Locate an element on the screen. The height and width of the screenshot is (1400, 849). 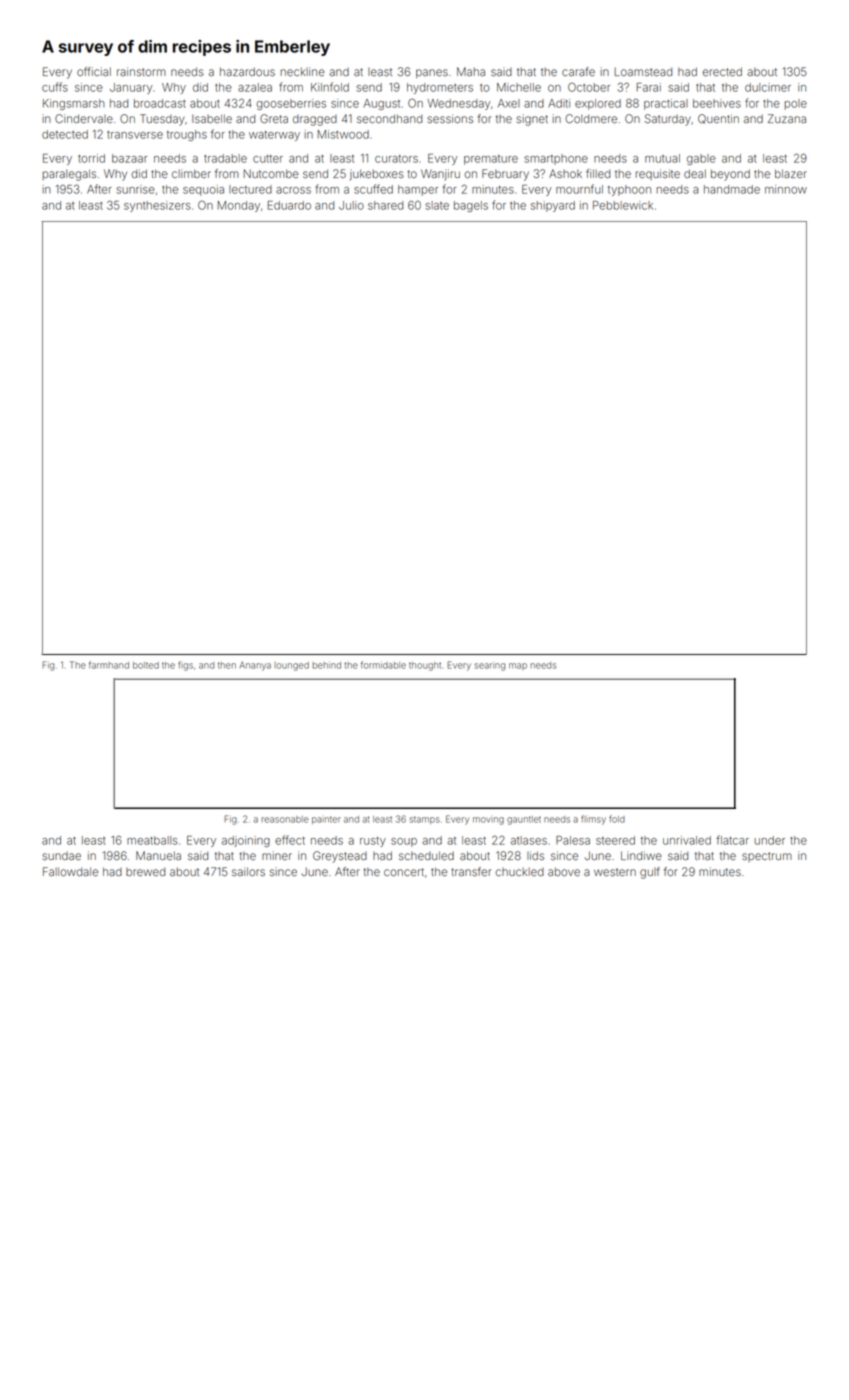
meatballs is located at coordinates (152, 840).
